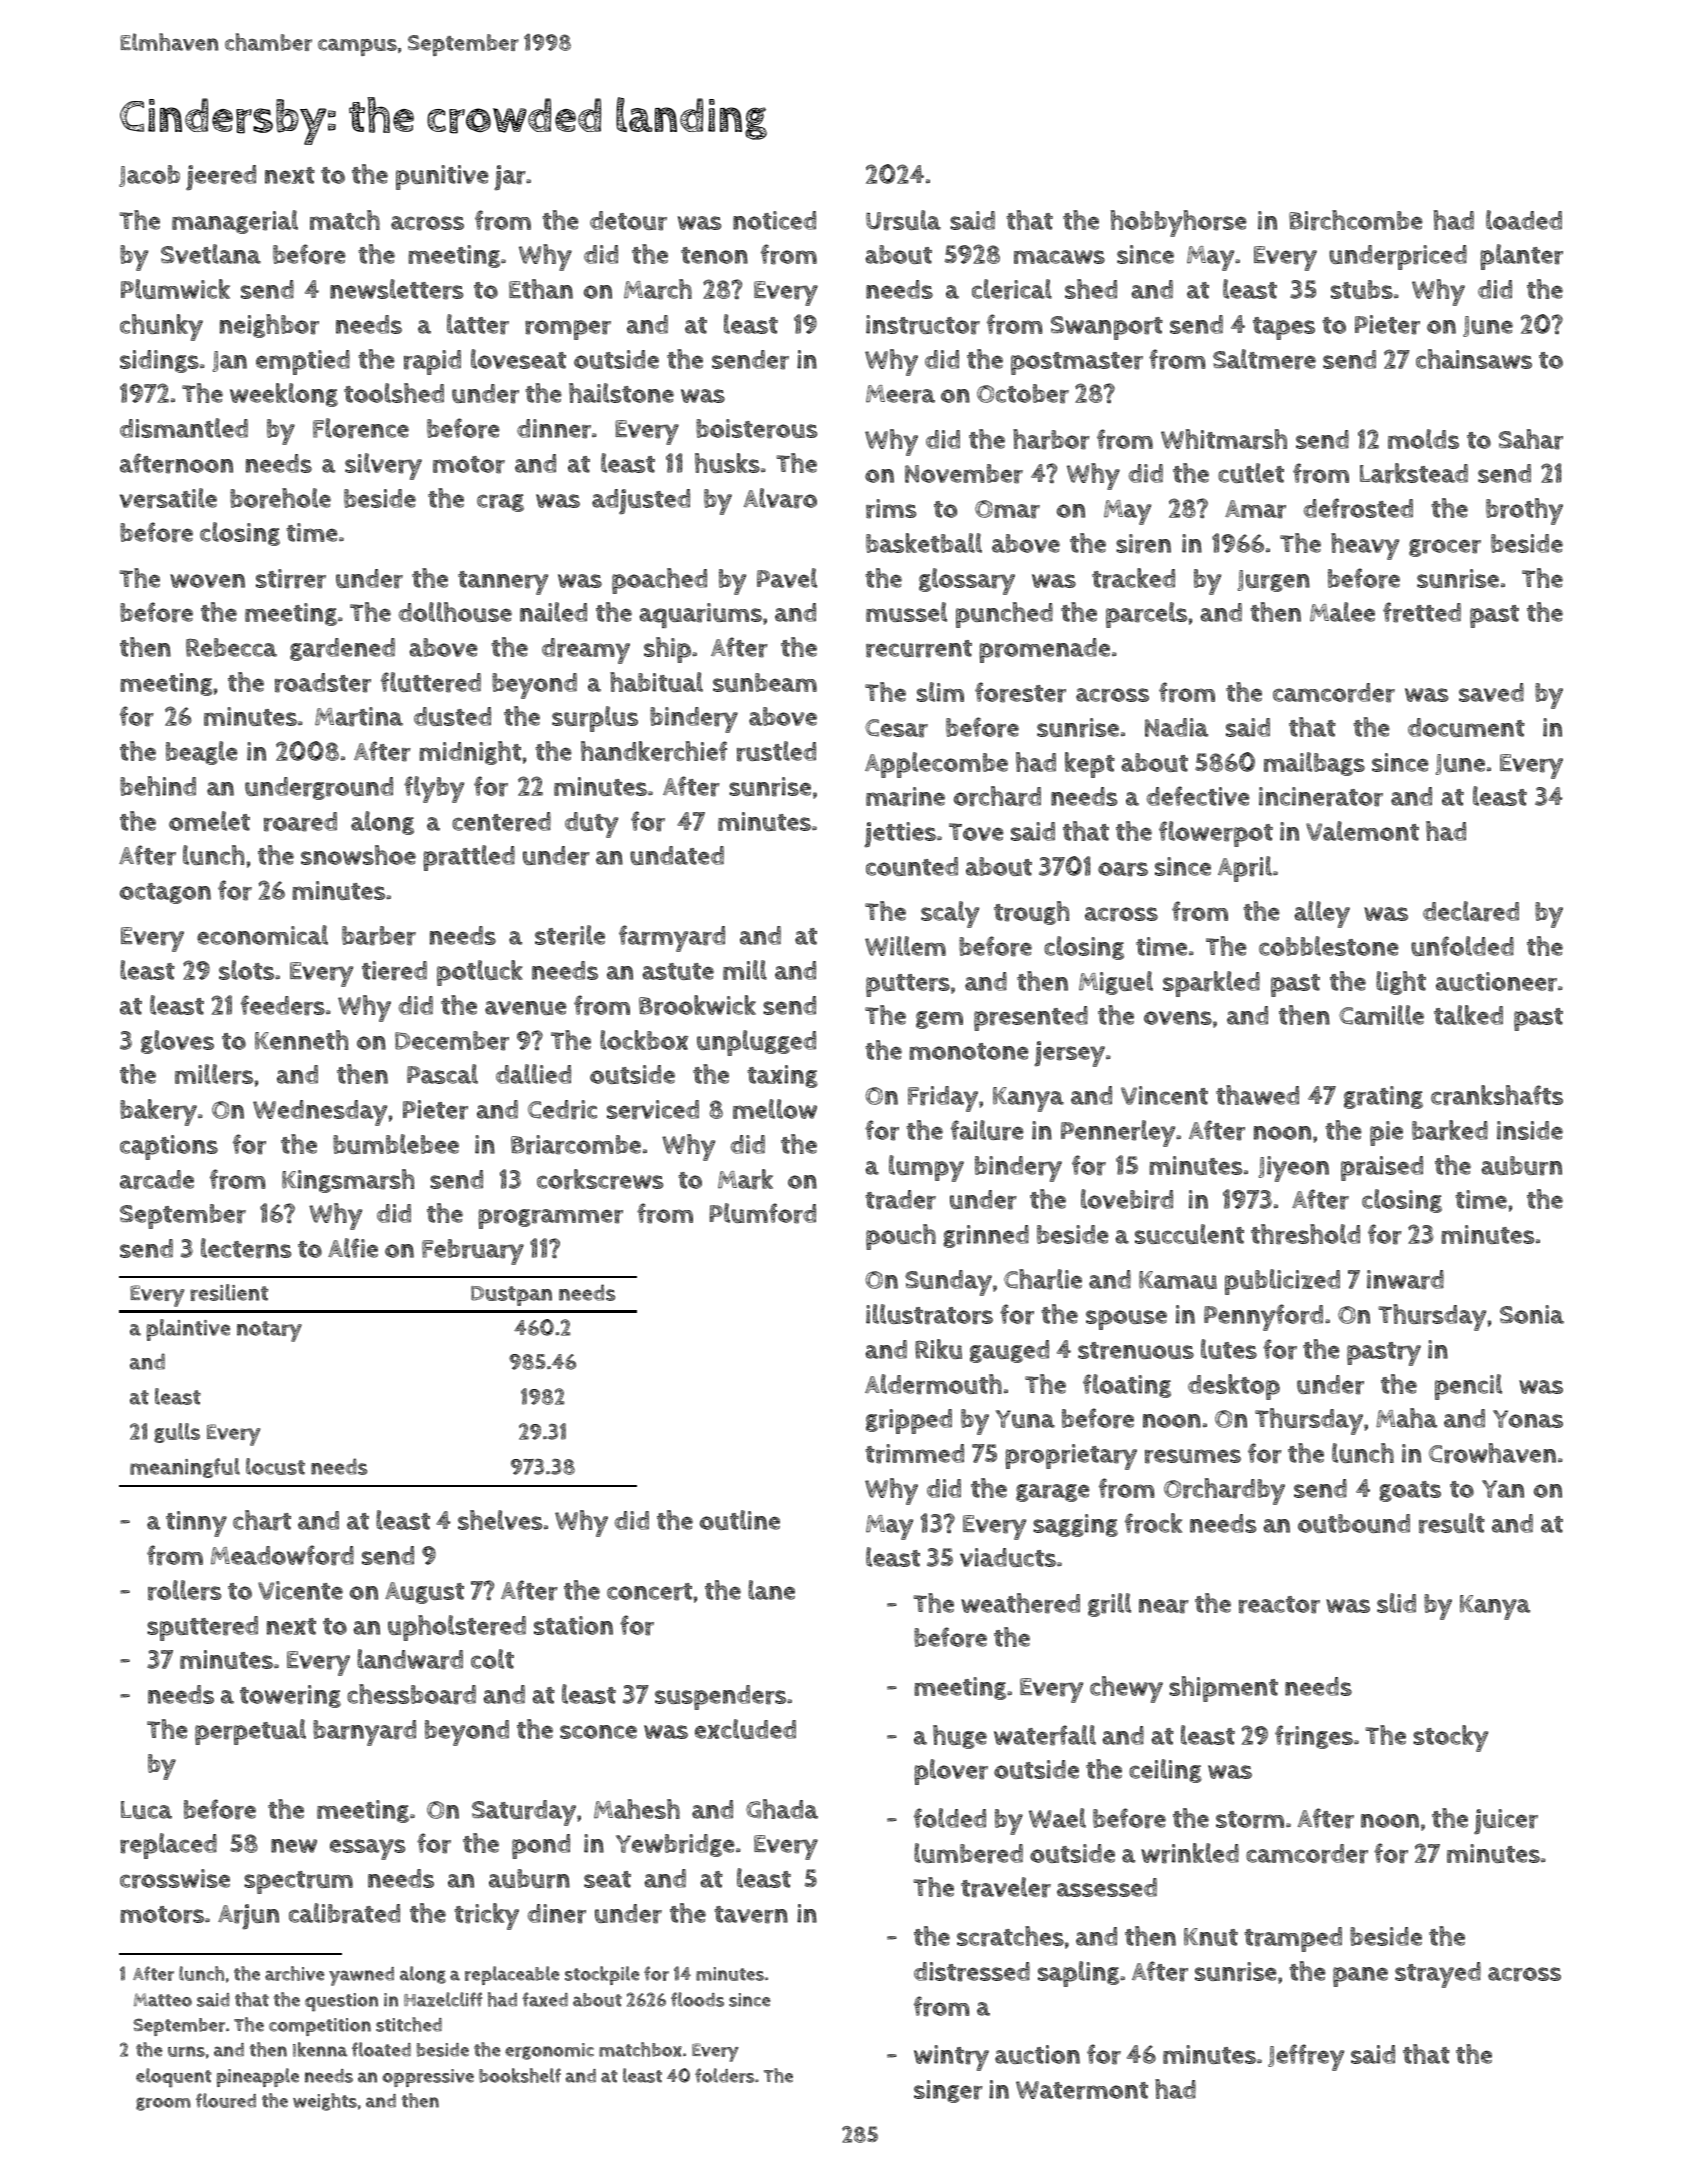 The height and width of the page is (2178, 1683). What do you see at coordinates (903, 220) in the page?
I see `Ursula` at bounding box center [903, 220].
